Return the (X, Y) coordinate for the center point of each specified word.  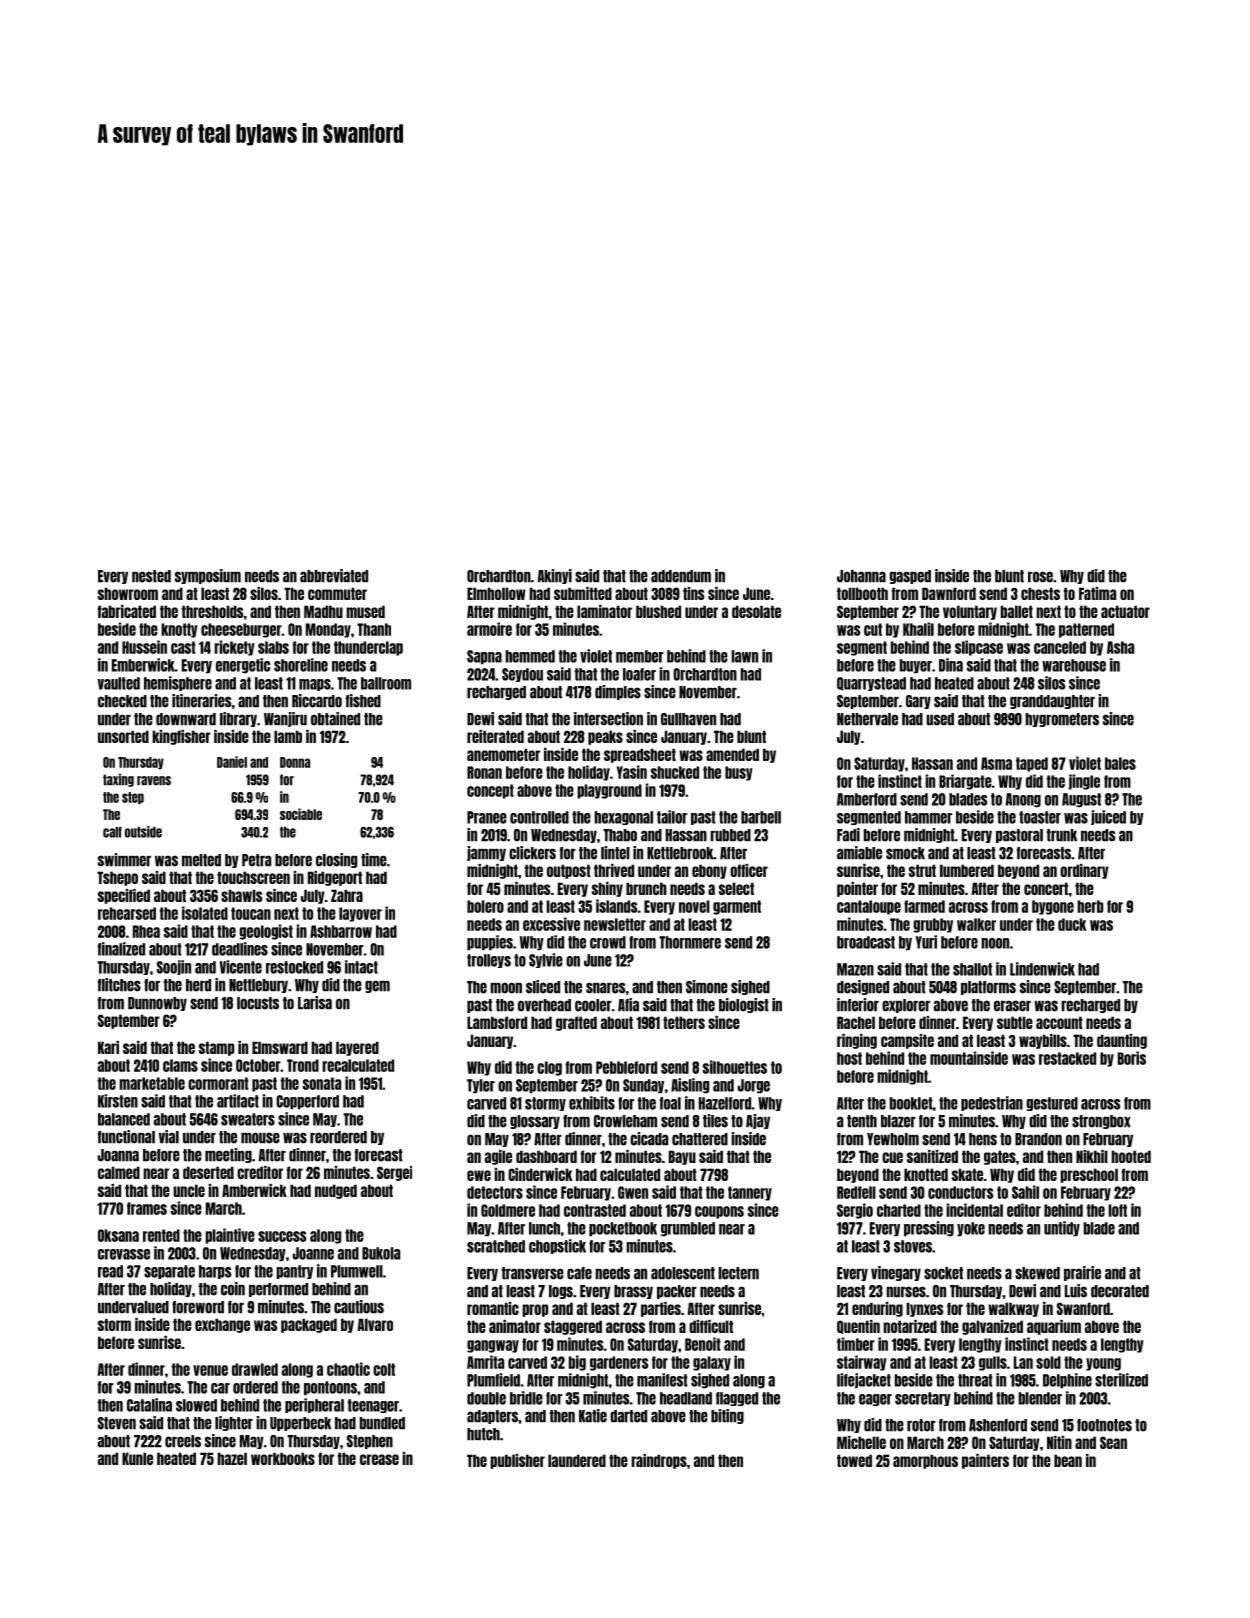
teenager (373, 1406)
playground (609, 791)
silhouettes (735, 1067)
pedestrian (992, 1103)
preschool (1089, 1175)
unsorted (123, 736)
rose (1040, 577)
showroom (128, 593)
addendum (681, 576)
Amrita (485, 1362)
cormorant (218, 1083)
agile (498, 1157)
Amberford (867, 799)
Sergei (394, 1173)
